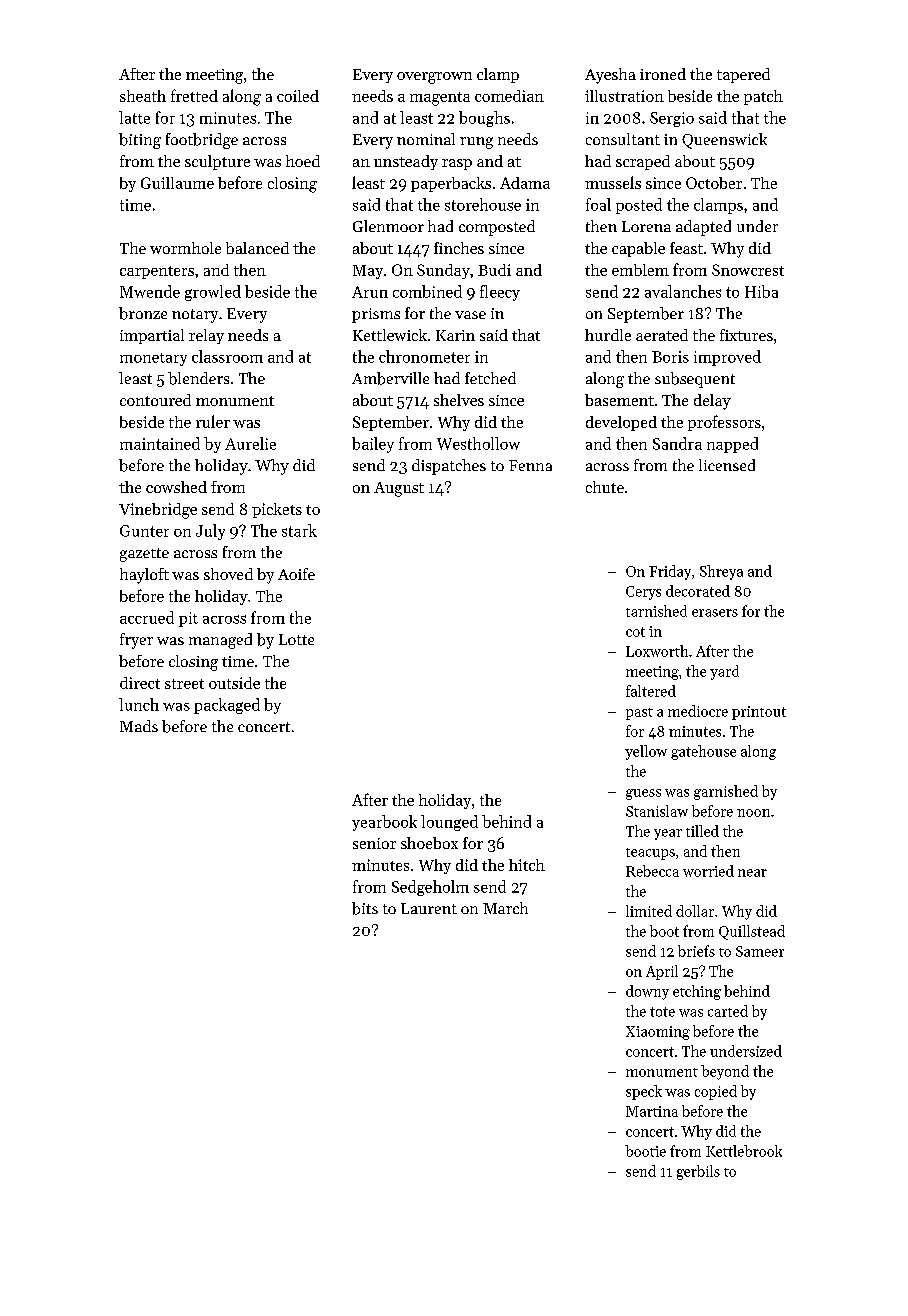  I want to click on teacups, so click(650, 854).
